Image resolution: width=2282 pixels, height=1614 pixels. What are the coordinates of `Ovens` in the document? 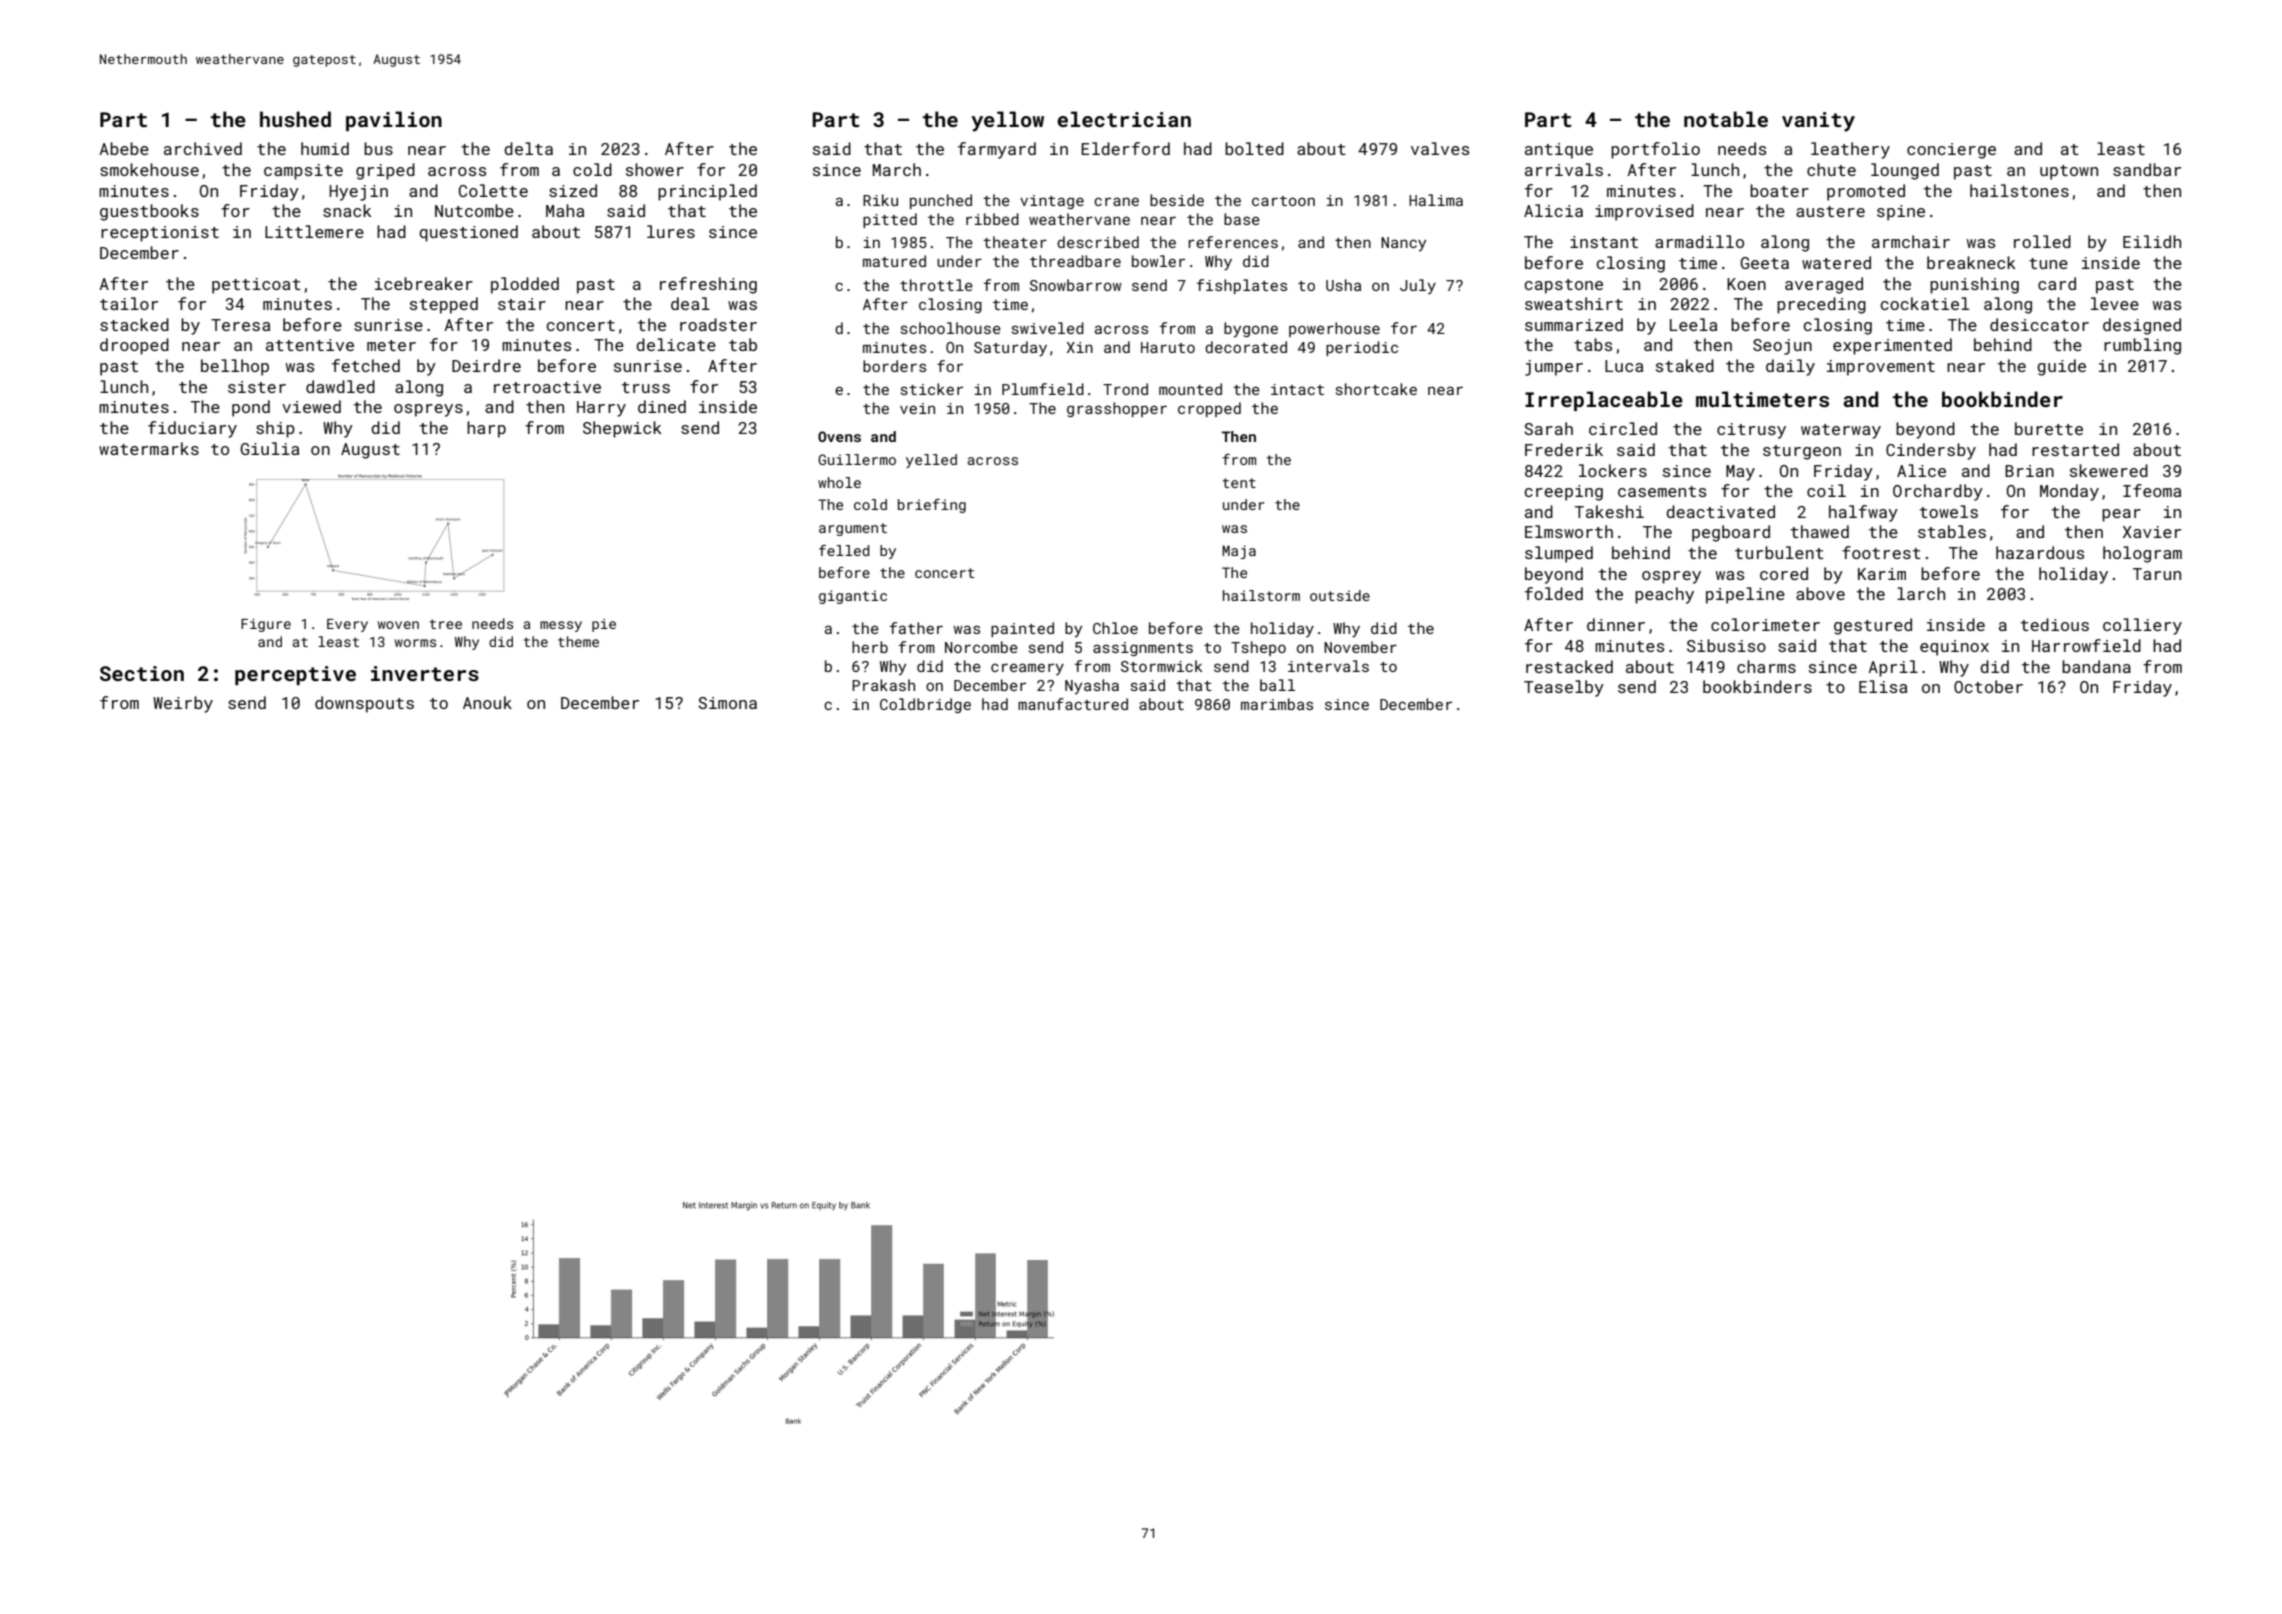 It's located at (839, 436).
